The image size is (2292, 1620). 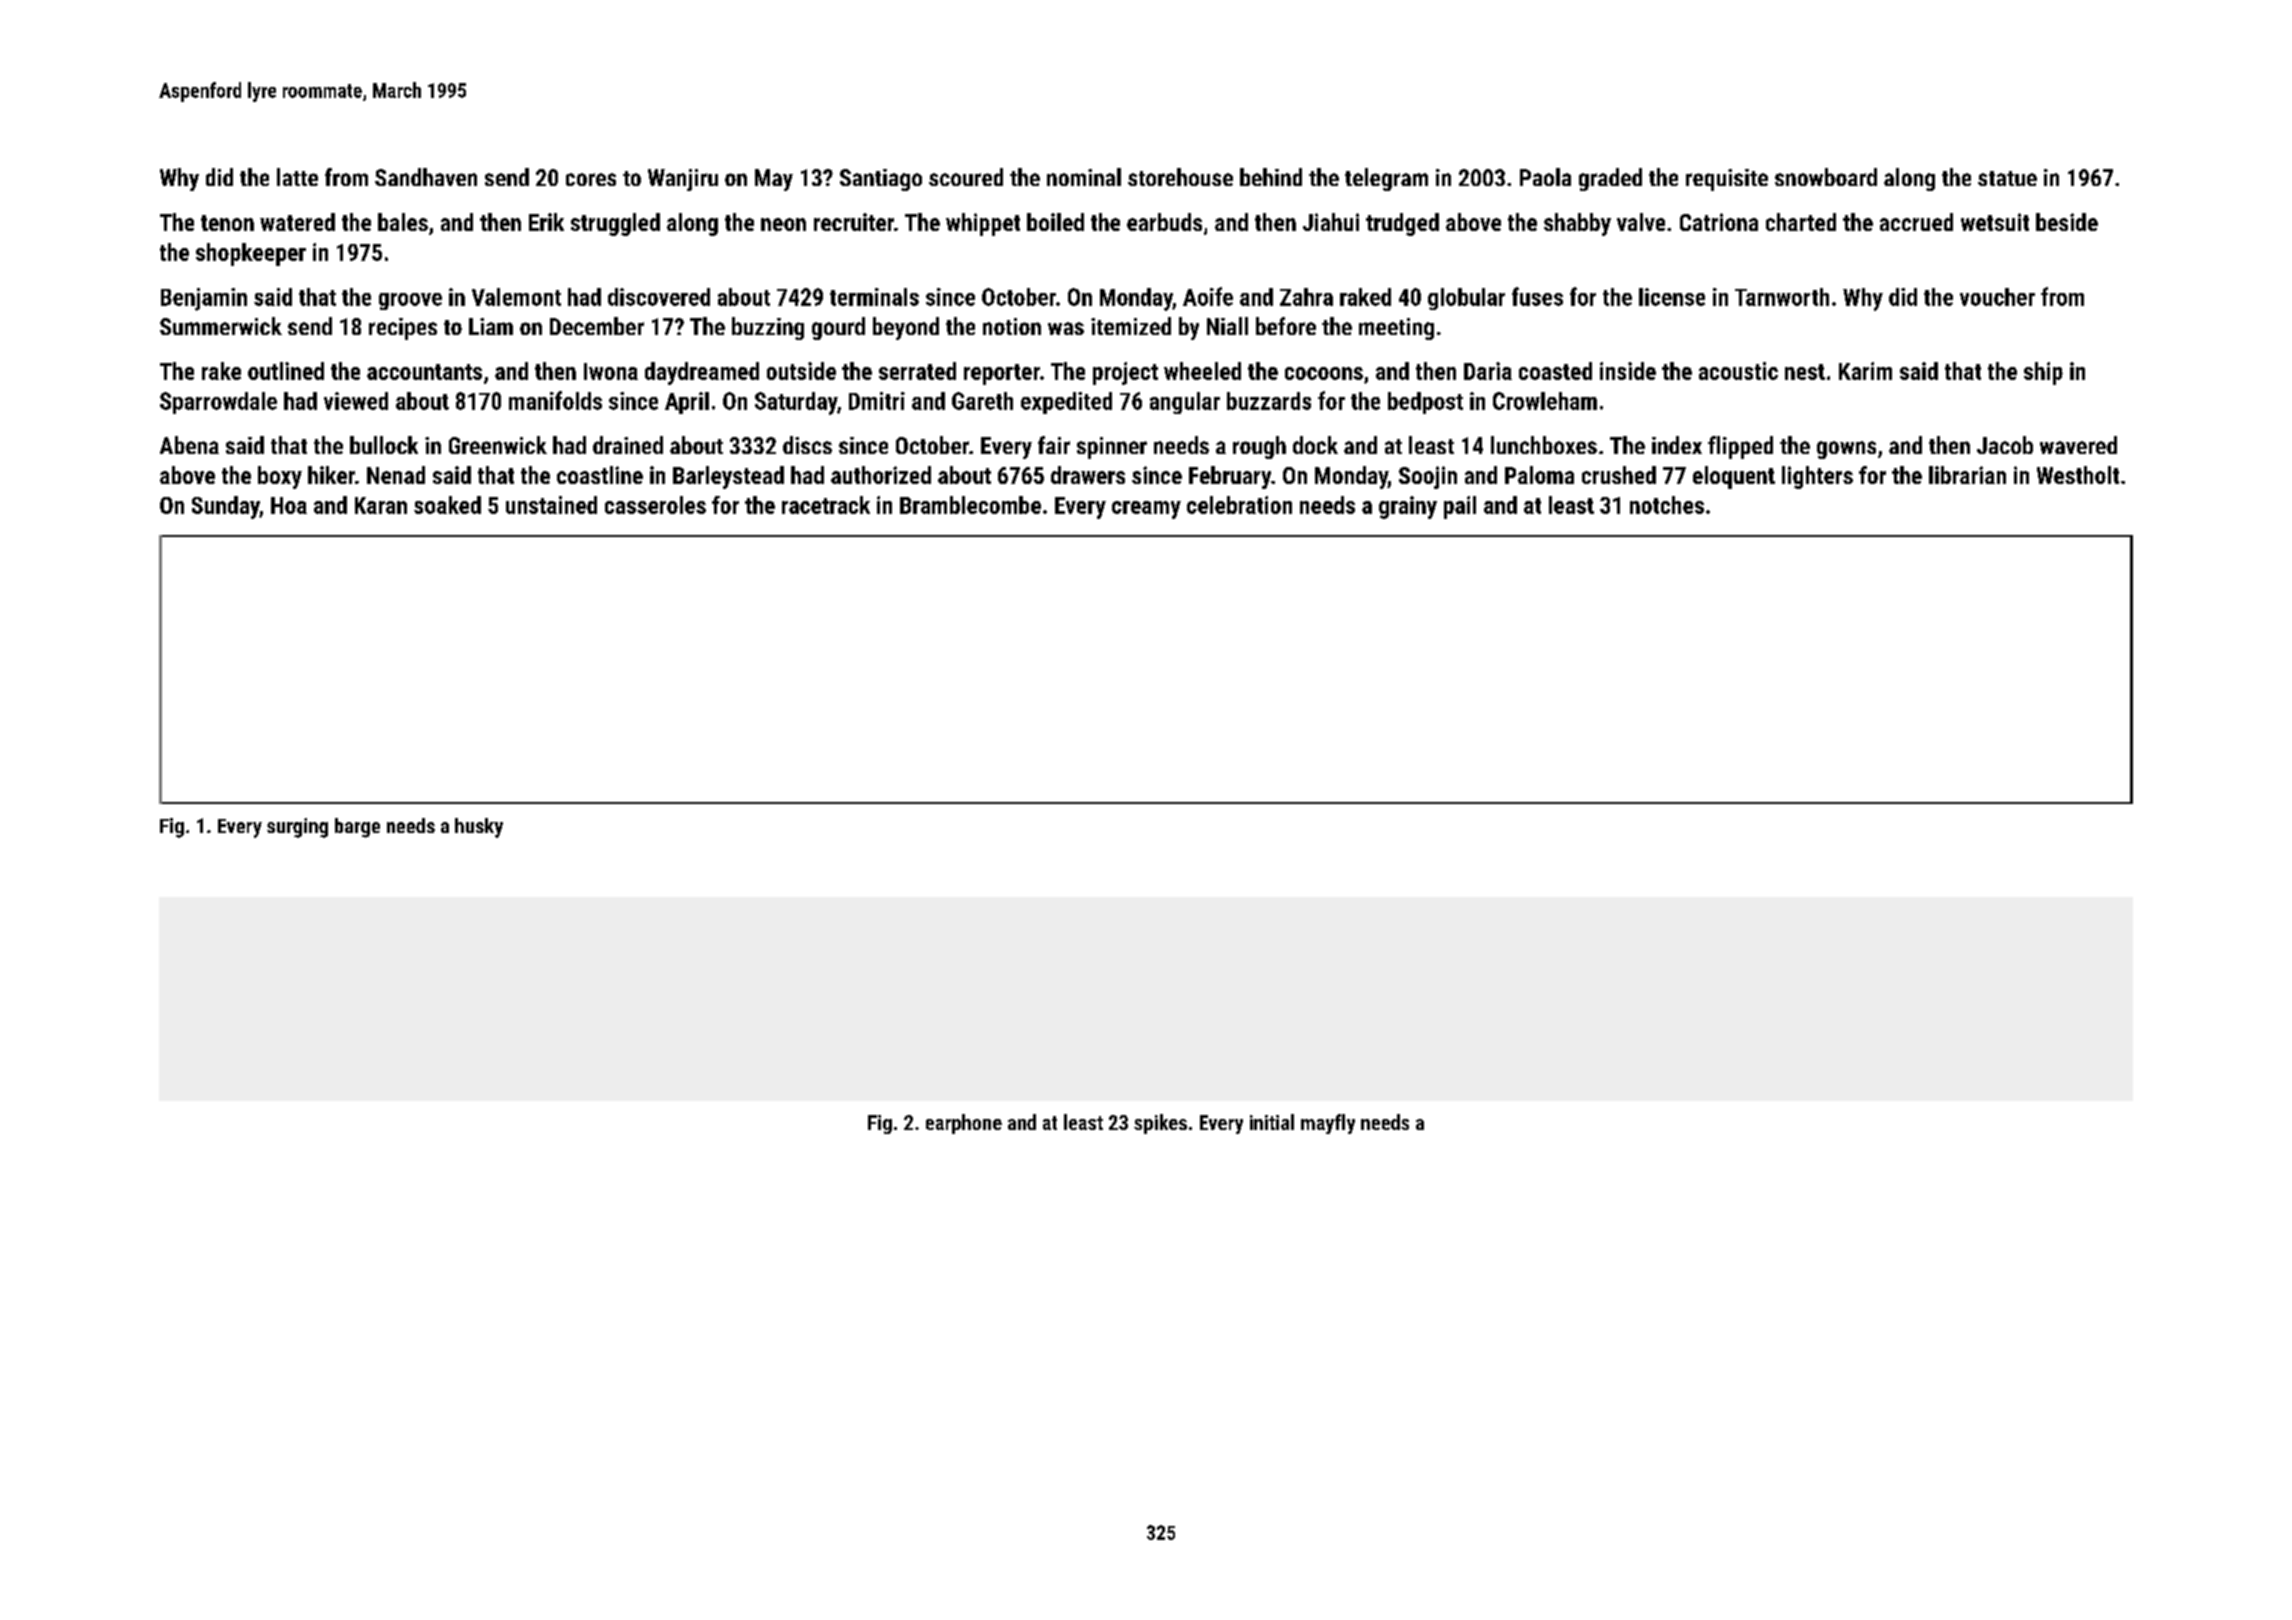 I want to click on cores, so click(x=591, y=179).
